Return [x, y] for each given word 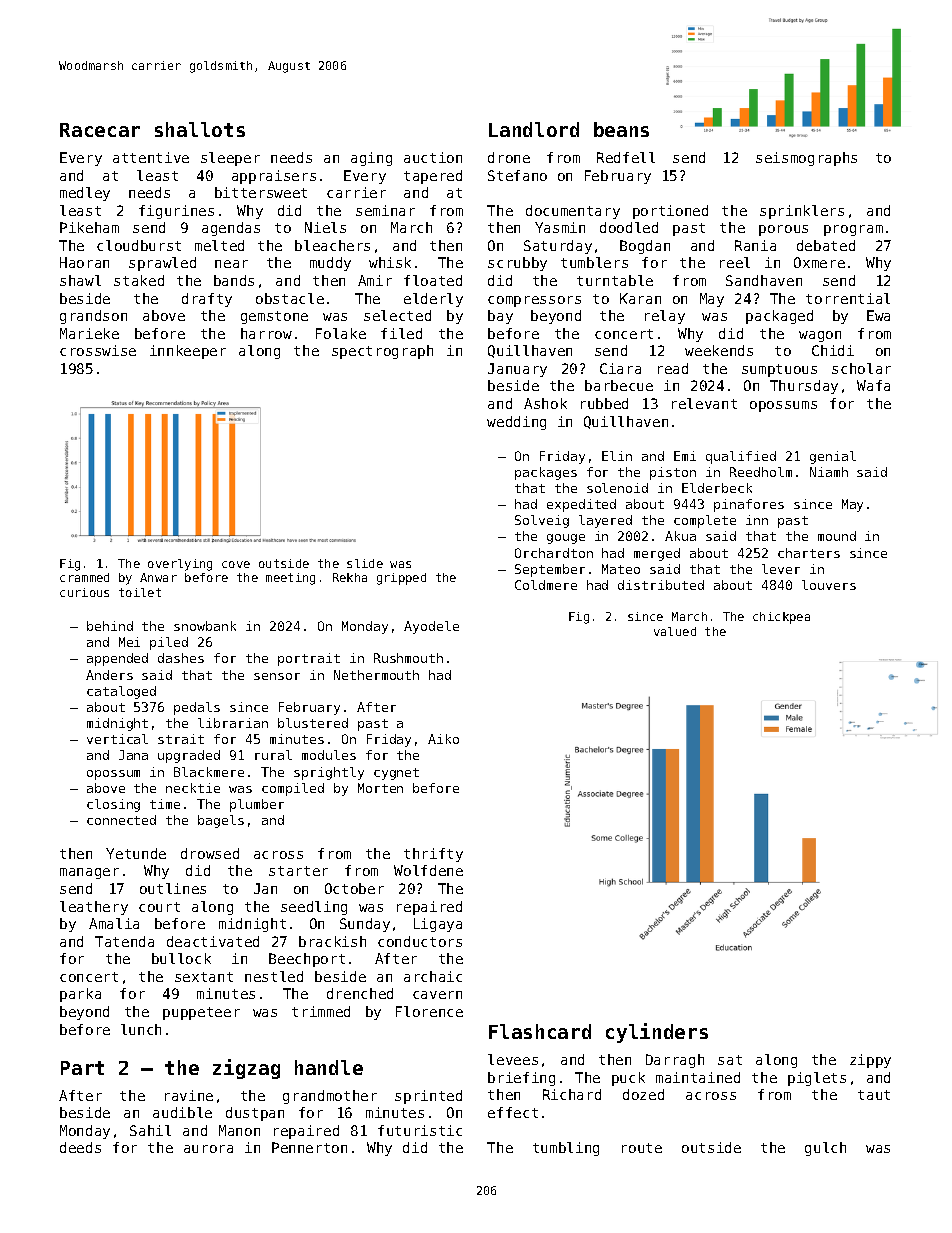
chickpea [781, 618]
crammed [84, 577]
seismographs [806, 159]
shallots [200, 129]
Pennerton [309, 1147]
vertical [117, 739]
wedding [516, 423]
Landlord [534, 129]
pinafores [749, 505]
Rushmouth [408, 658]
